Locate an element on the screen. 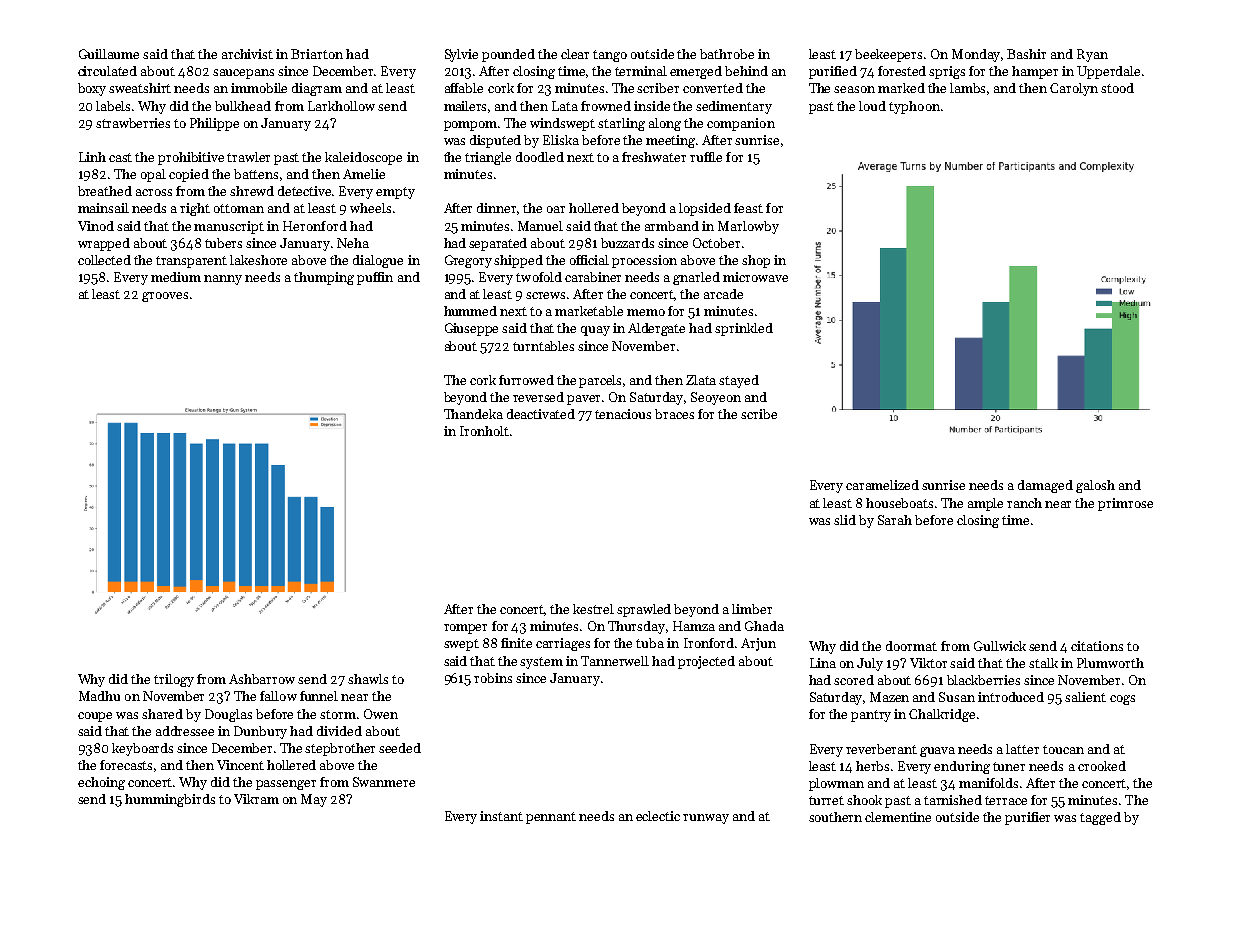  sedimentary is located at coordinates (734, 107).
